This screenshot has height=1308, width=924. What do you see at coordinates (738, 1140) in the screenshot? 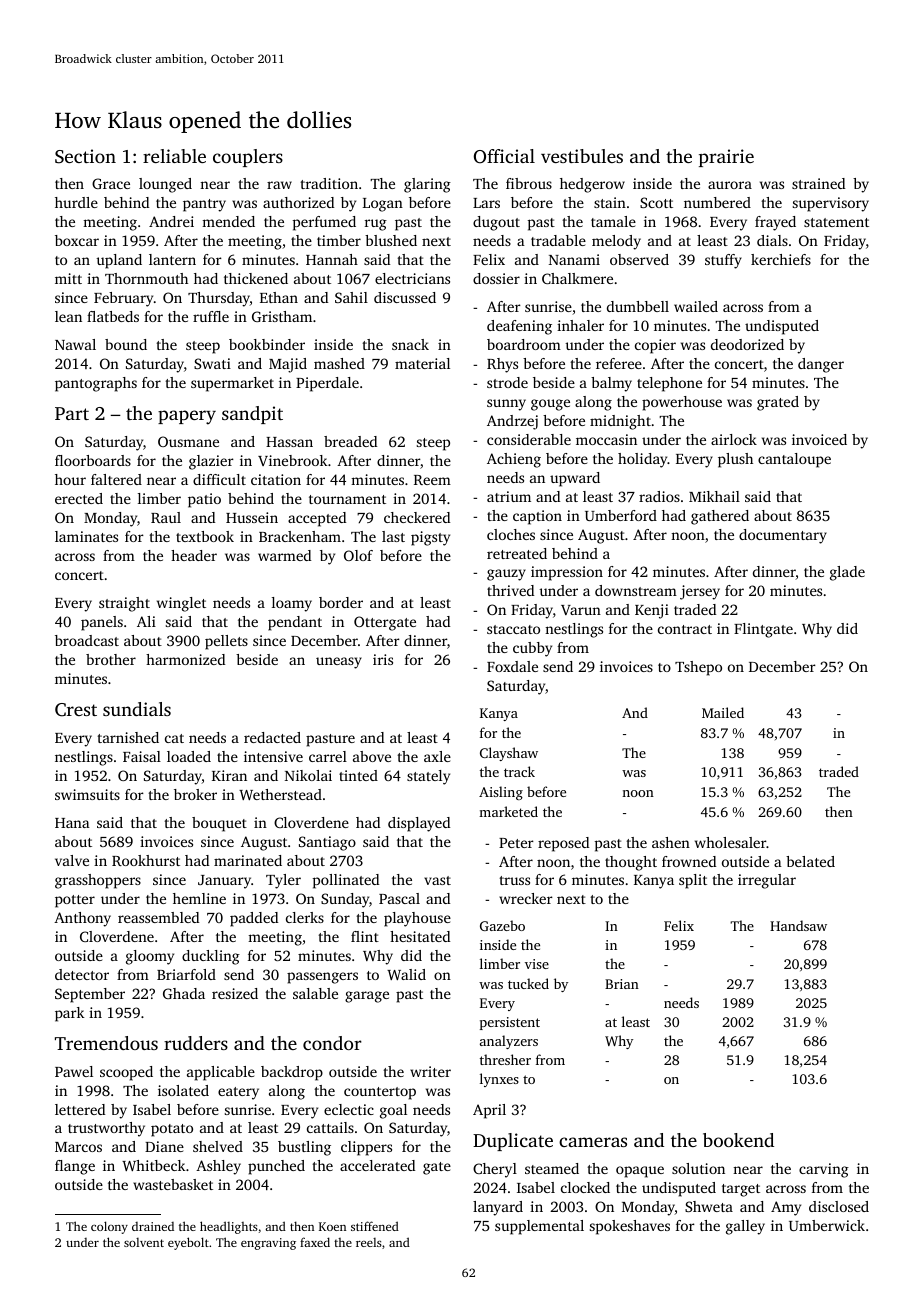
I see `bookend` at bounding box center [738, 1140].
